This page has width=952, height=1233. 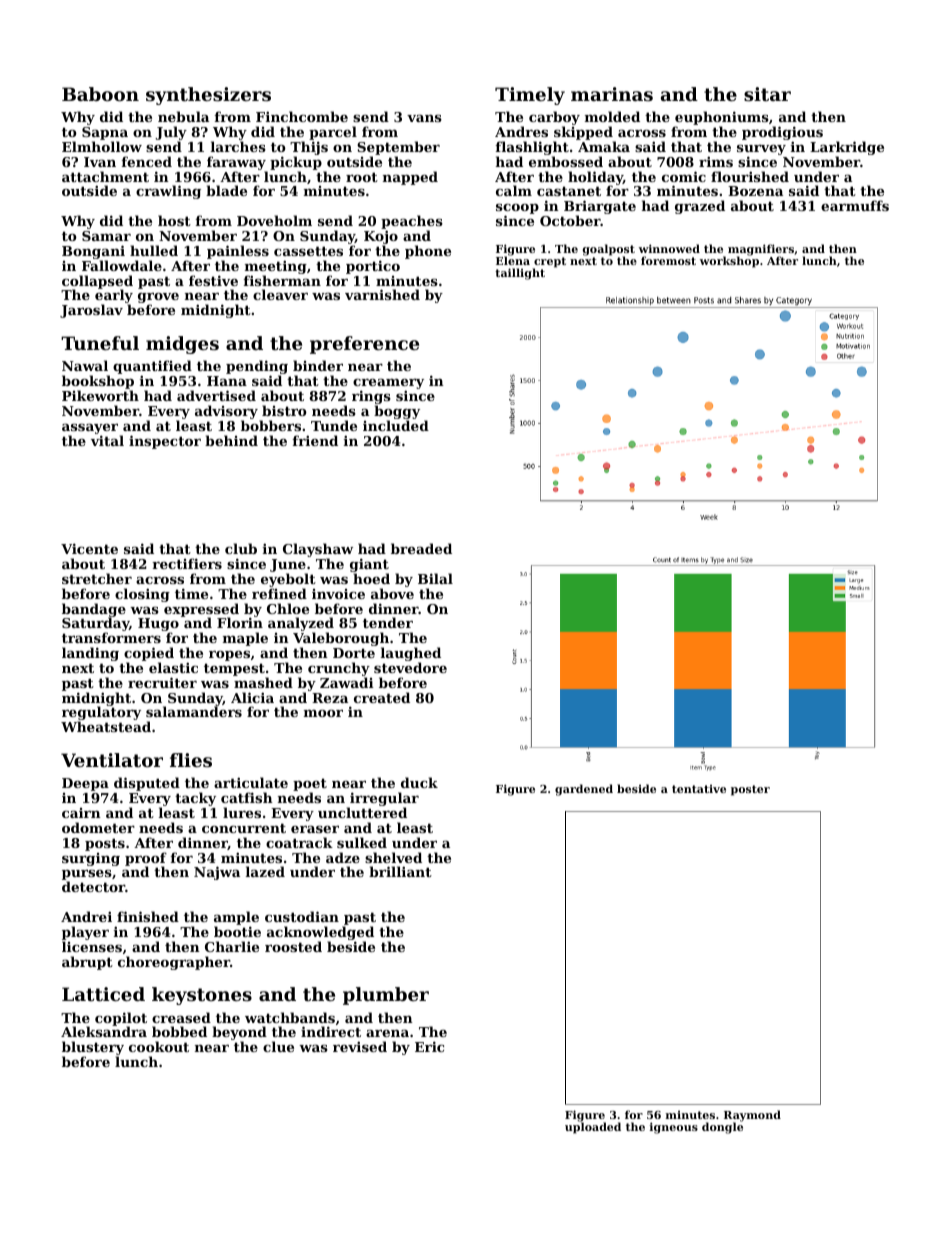 I want to click on carboy, so click(x=554, y=119).
